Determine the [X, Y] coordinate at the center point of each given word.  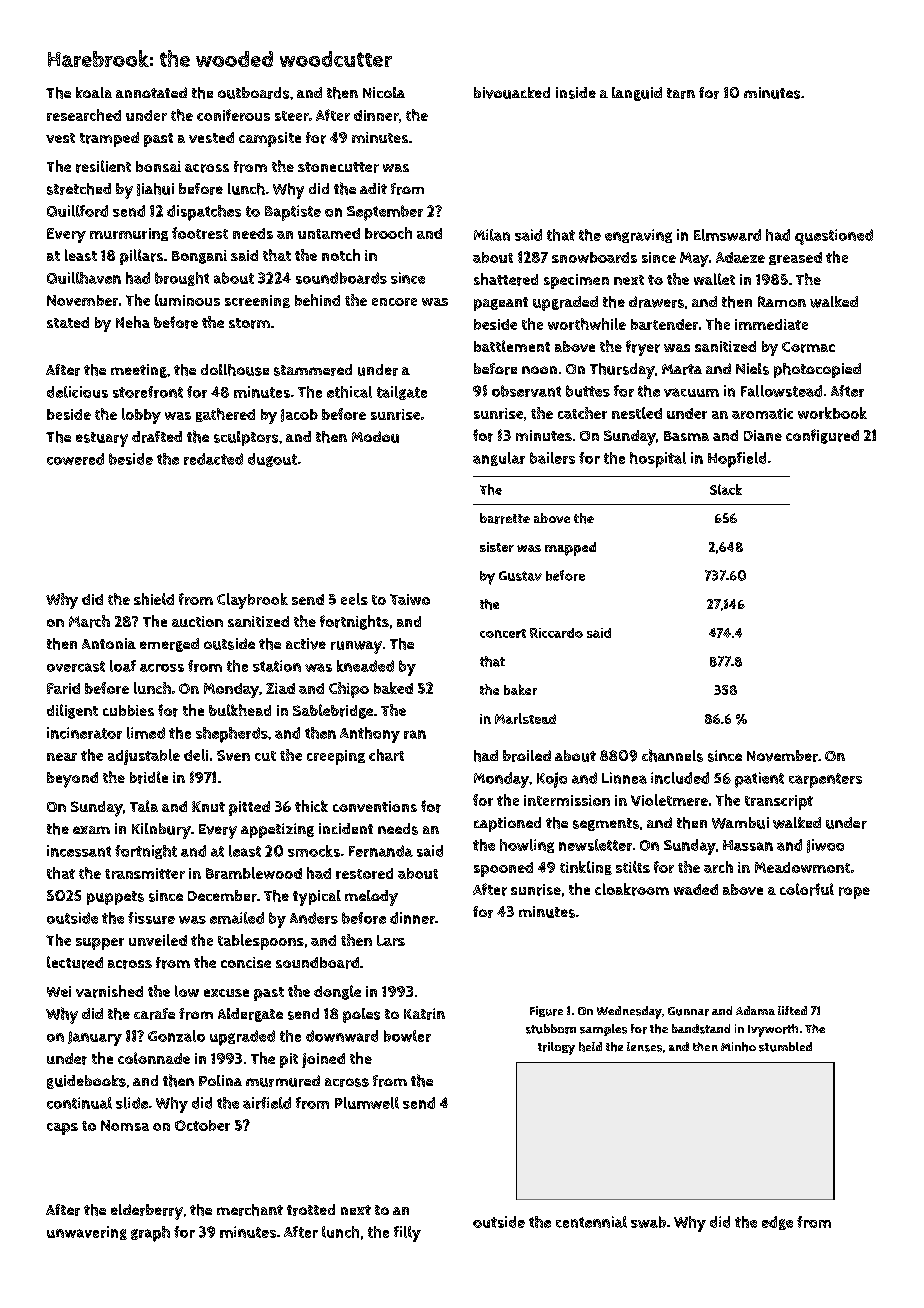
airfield [267, 1103]
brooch [388, 233]
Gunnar [688, 1011]
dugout [272, 460]
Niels [752, 369]
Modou [375, 437]
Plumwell [367, 1103]
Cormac [808, 347]
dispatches [204, 213]
